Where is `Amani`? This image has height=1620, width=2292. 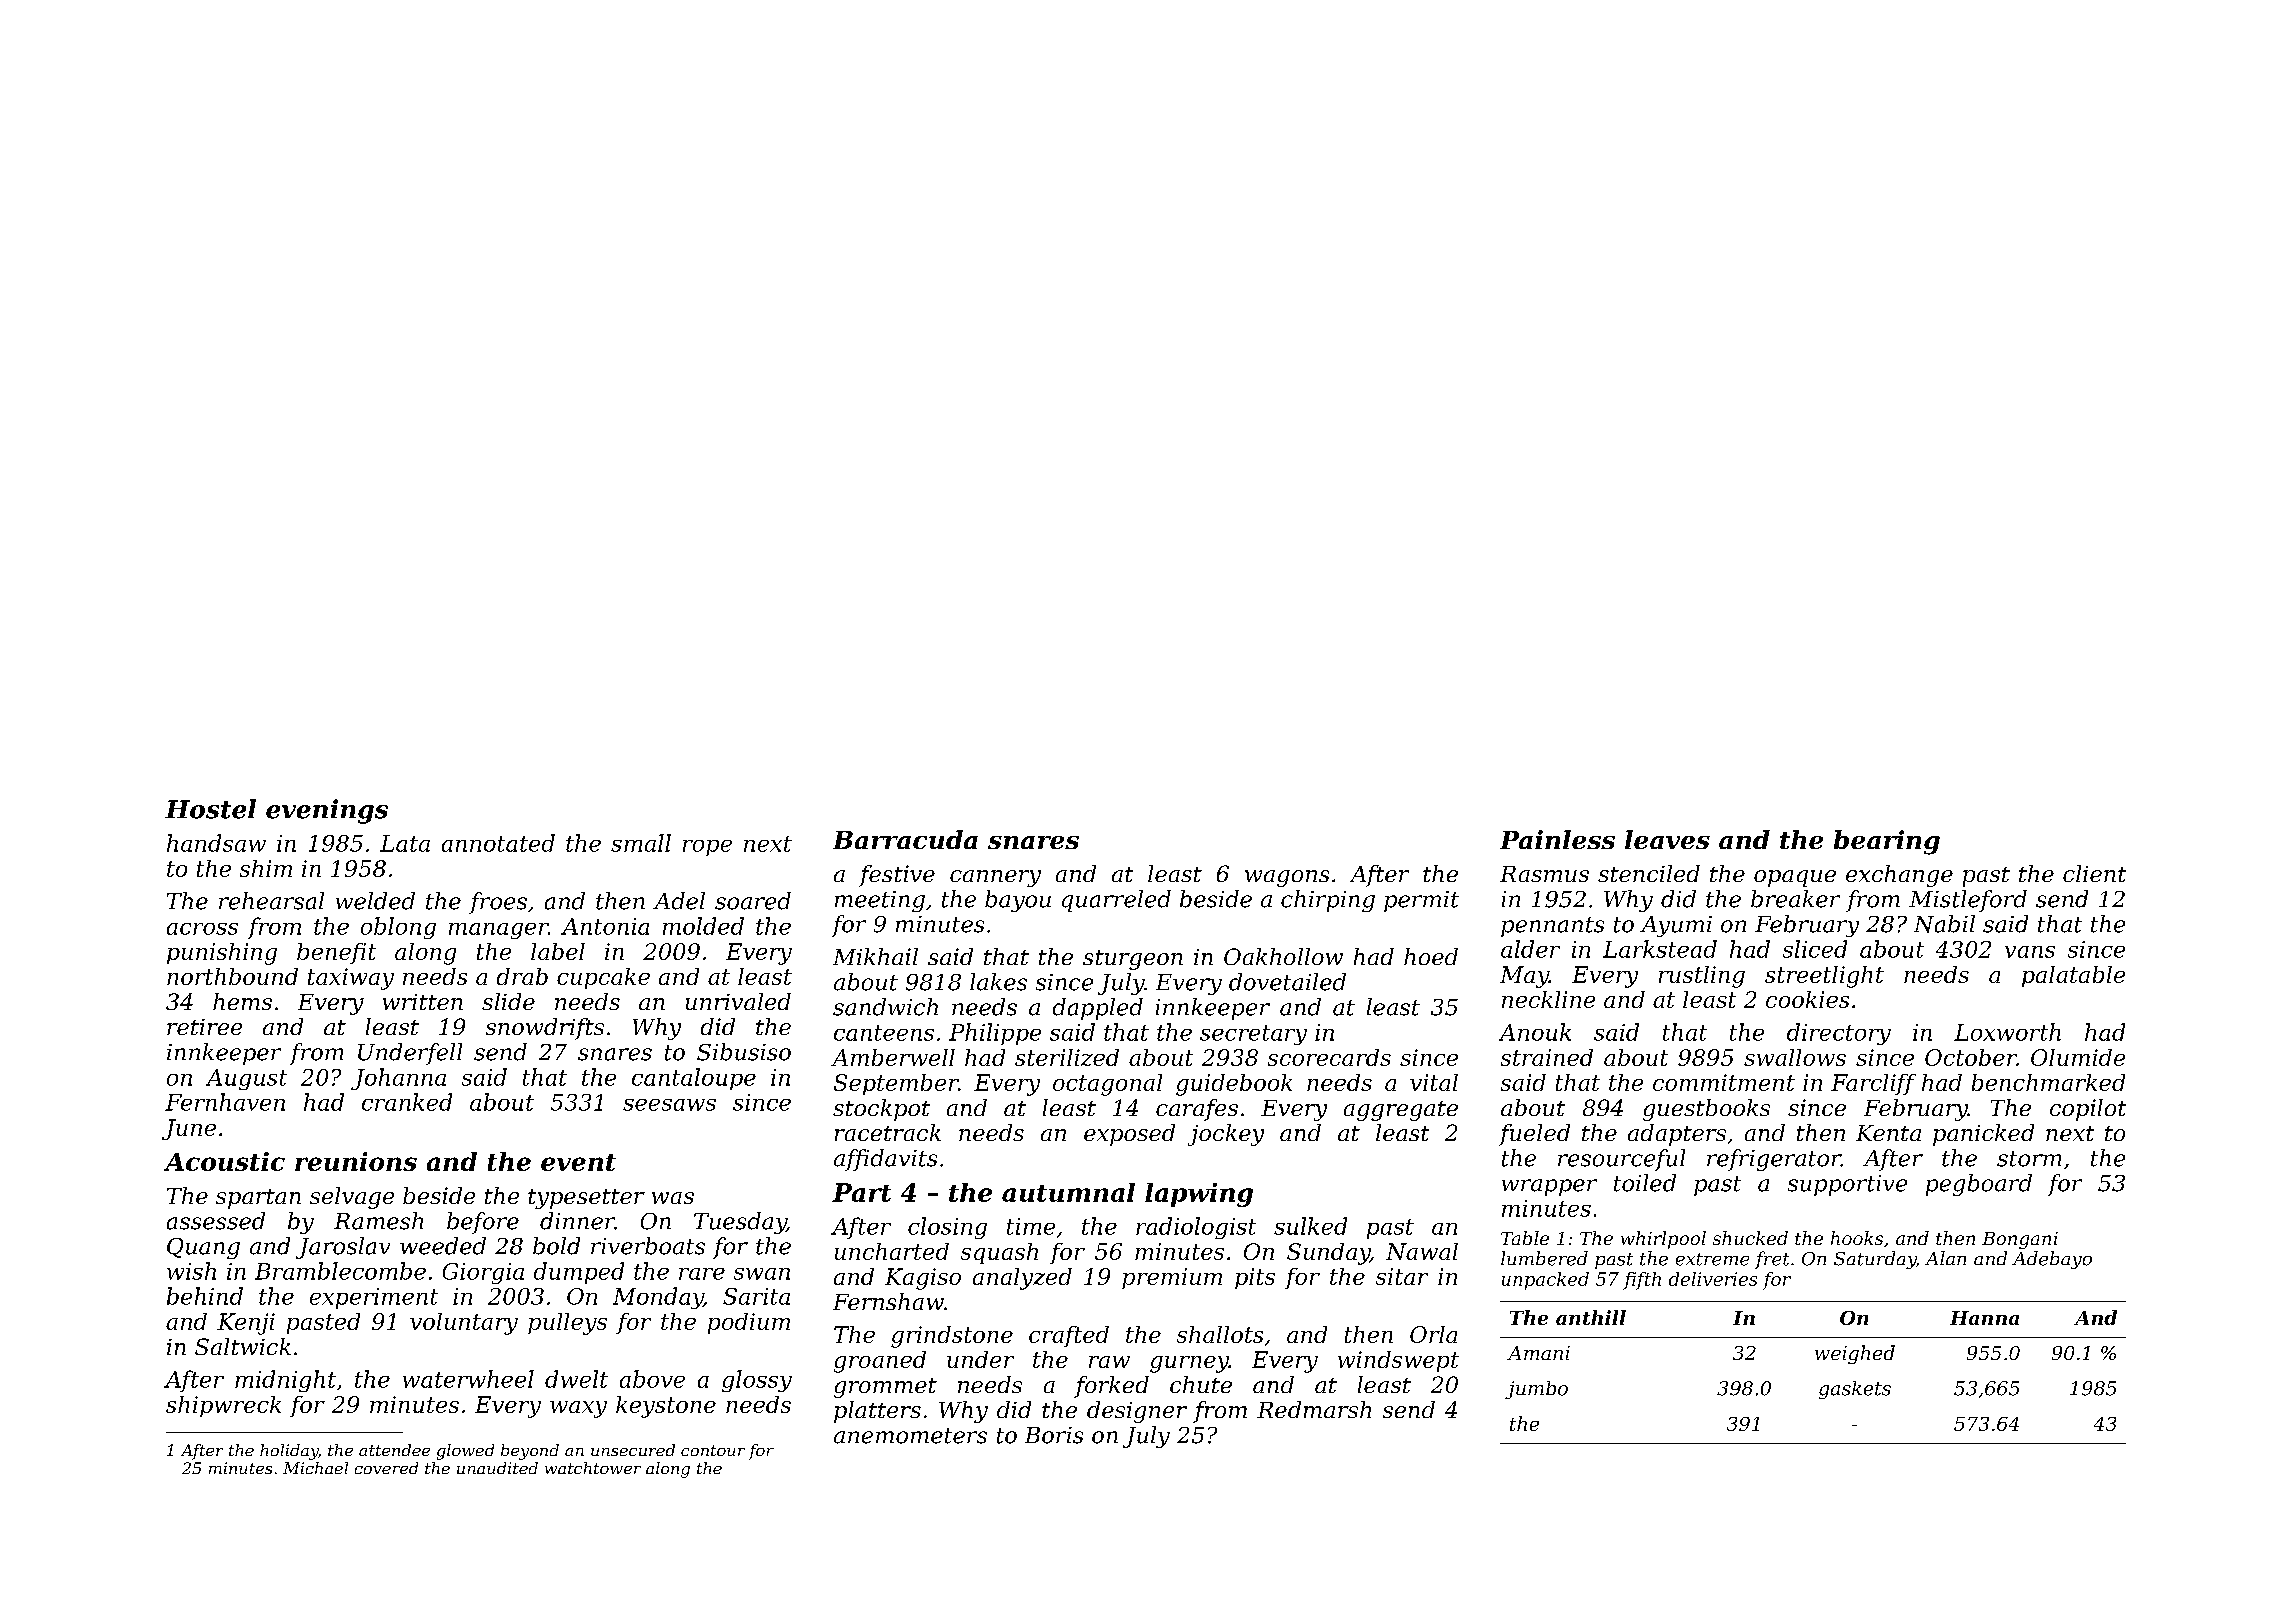 Amani is located at coordinates (1538, 1353).
